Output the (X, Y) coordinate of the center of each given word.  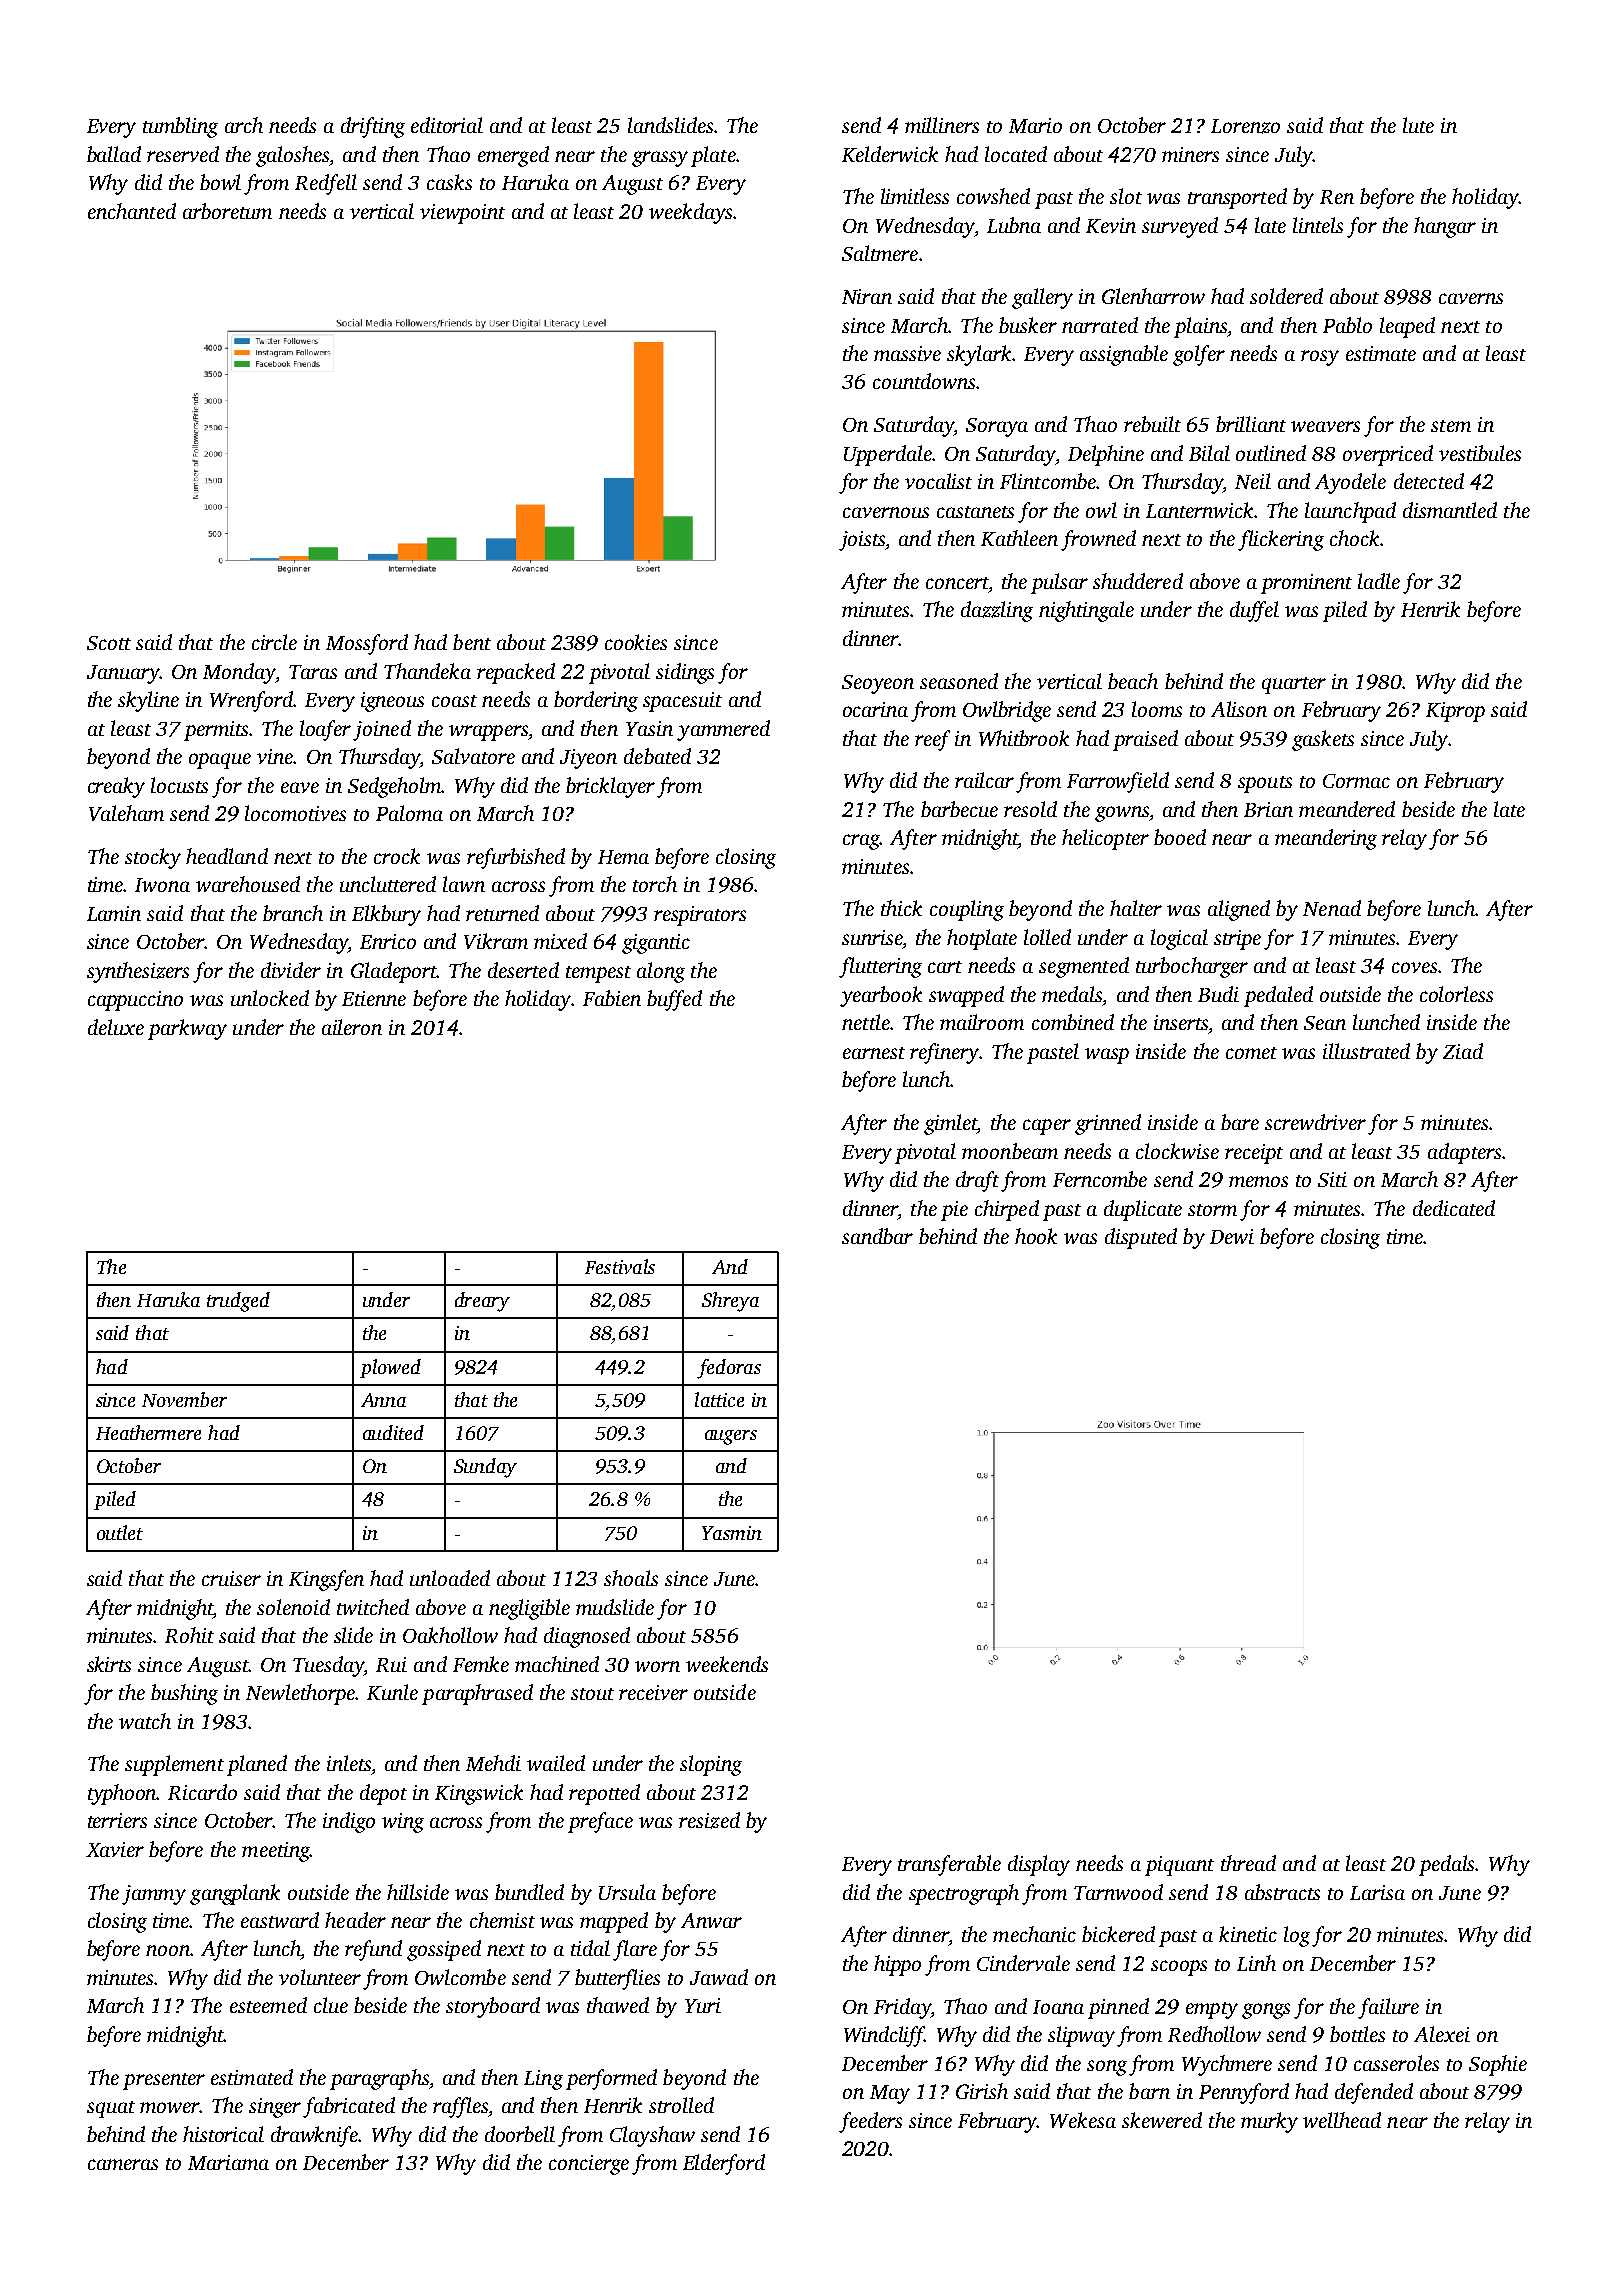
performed (611, 2079)
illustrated (1366, 1051)
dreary (482, 1302)
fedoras (729, 1369)
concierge (589, 2165)
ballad (114, 154)
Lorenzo (1245, 126)
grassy (660, 159)
